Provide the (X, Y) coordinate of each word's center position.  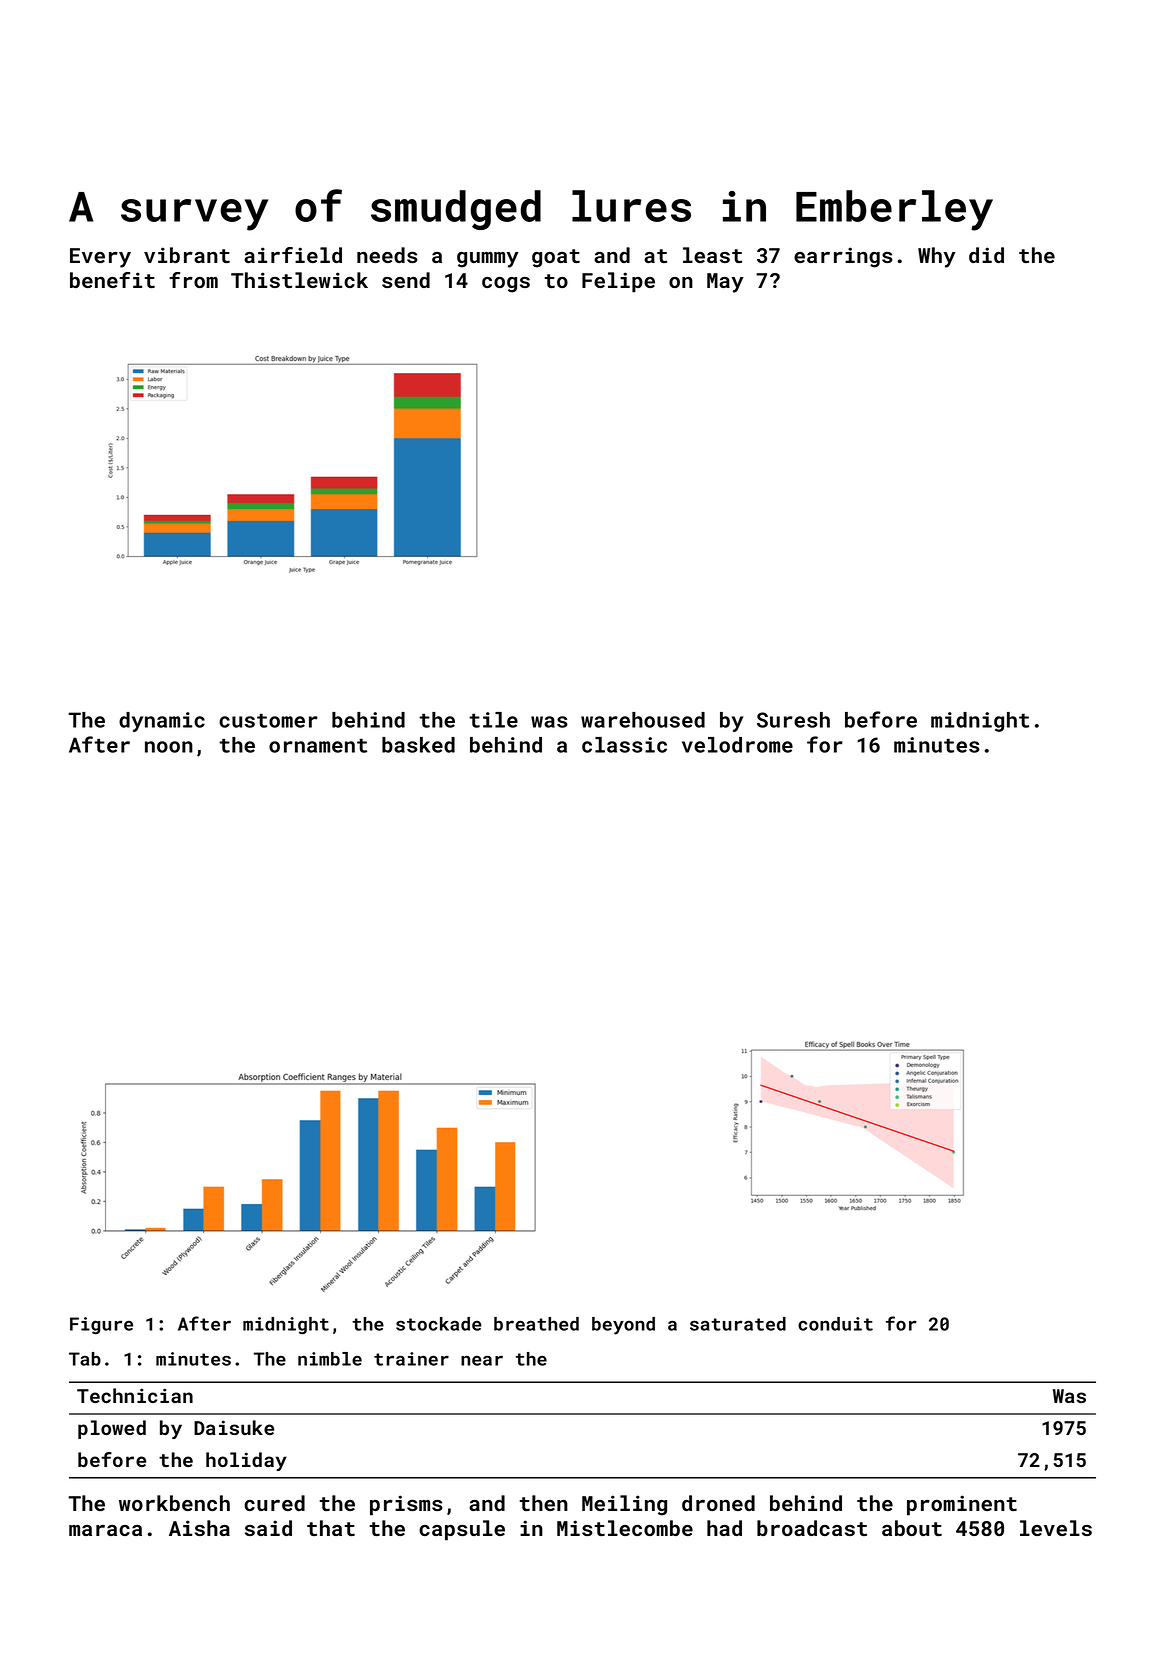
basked (418, 745)
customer (268, 721)
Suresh (793, 720)
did (986, 255)
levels (1056, 1528)
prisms (406, 1505)
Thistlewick (299, 280)
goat (556, 258)
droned (718, 1503)
